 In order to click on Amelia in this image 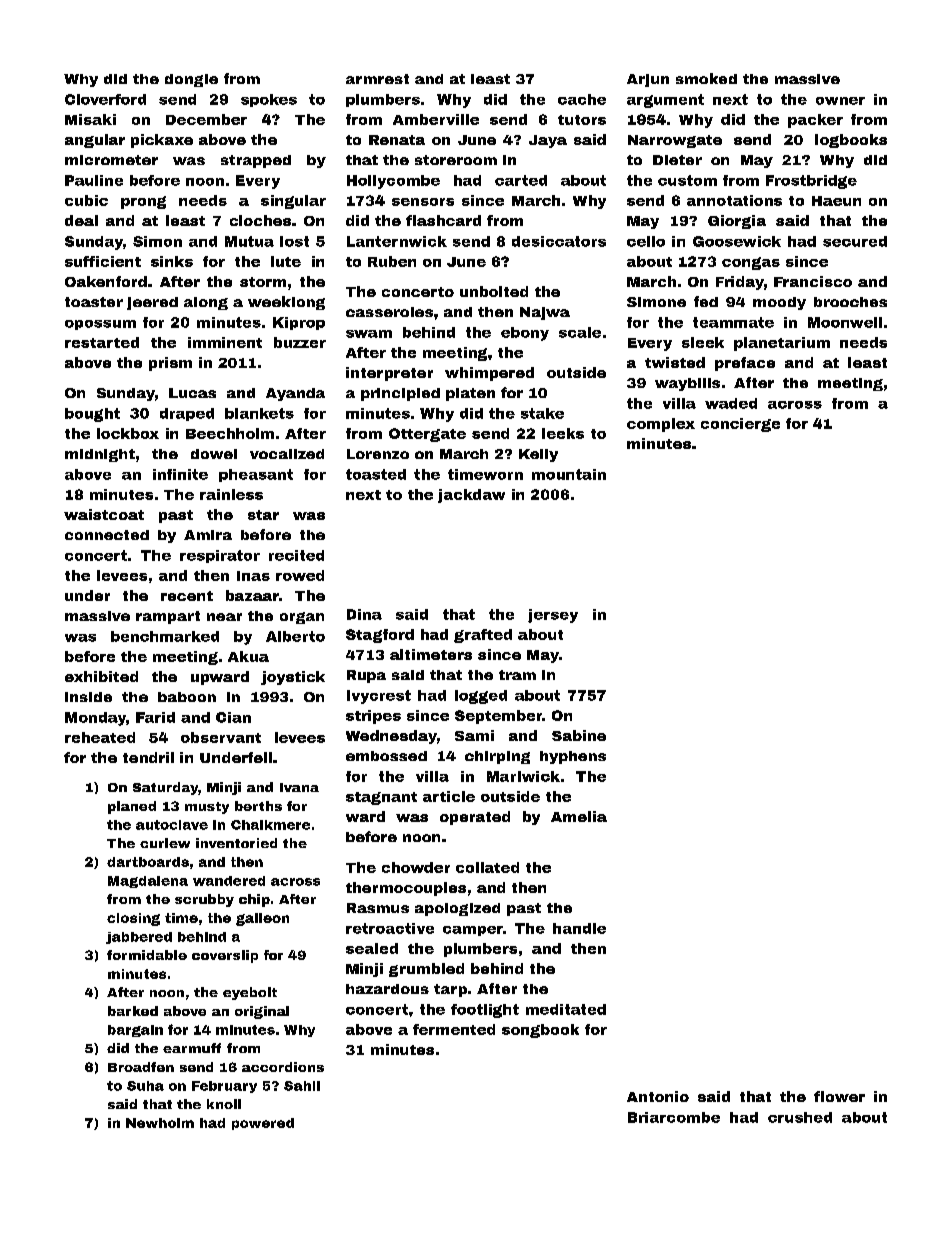, I will do `click(579, 816)`.
